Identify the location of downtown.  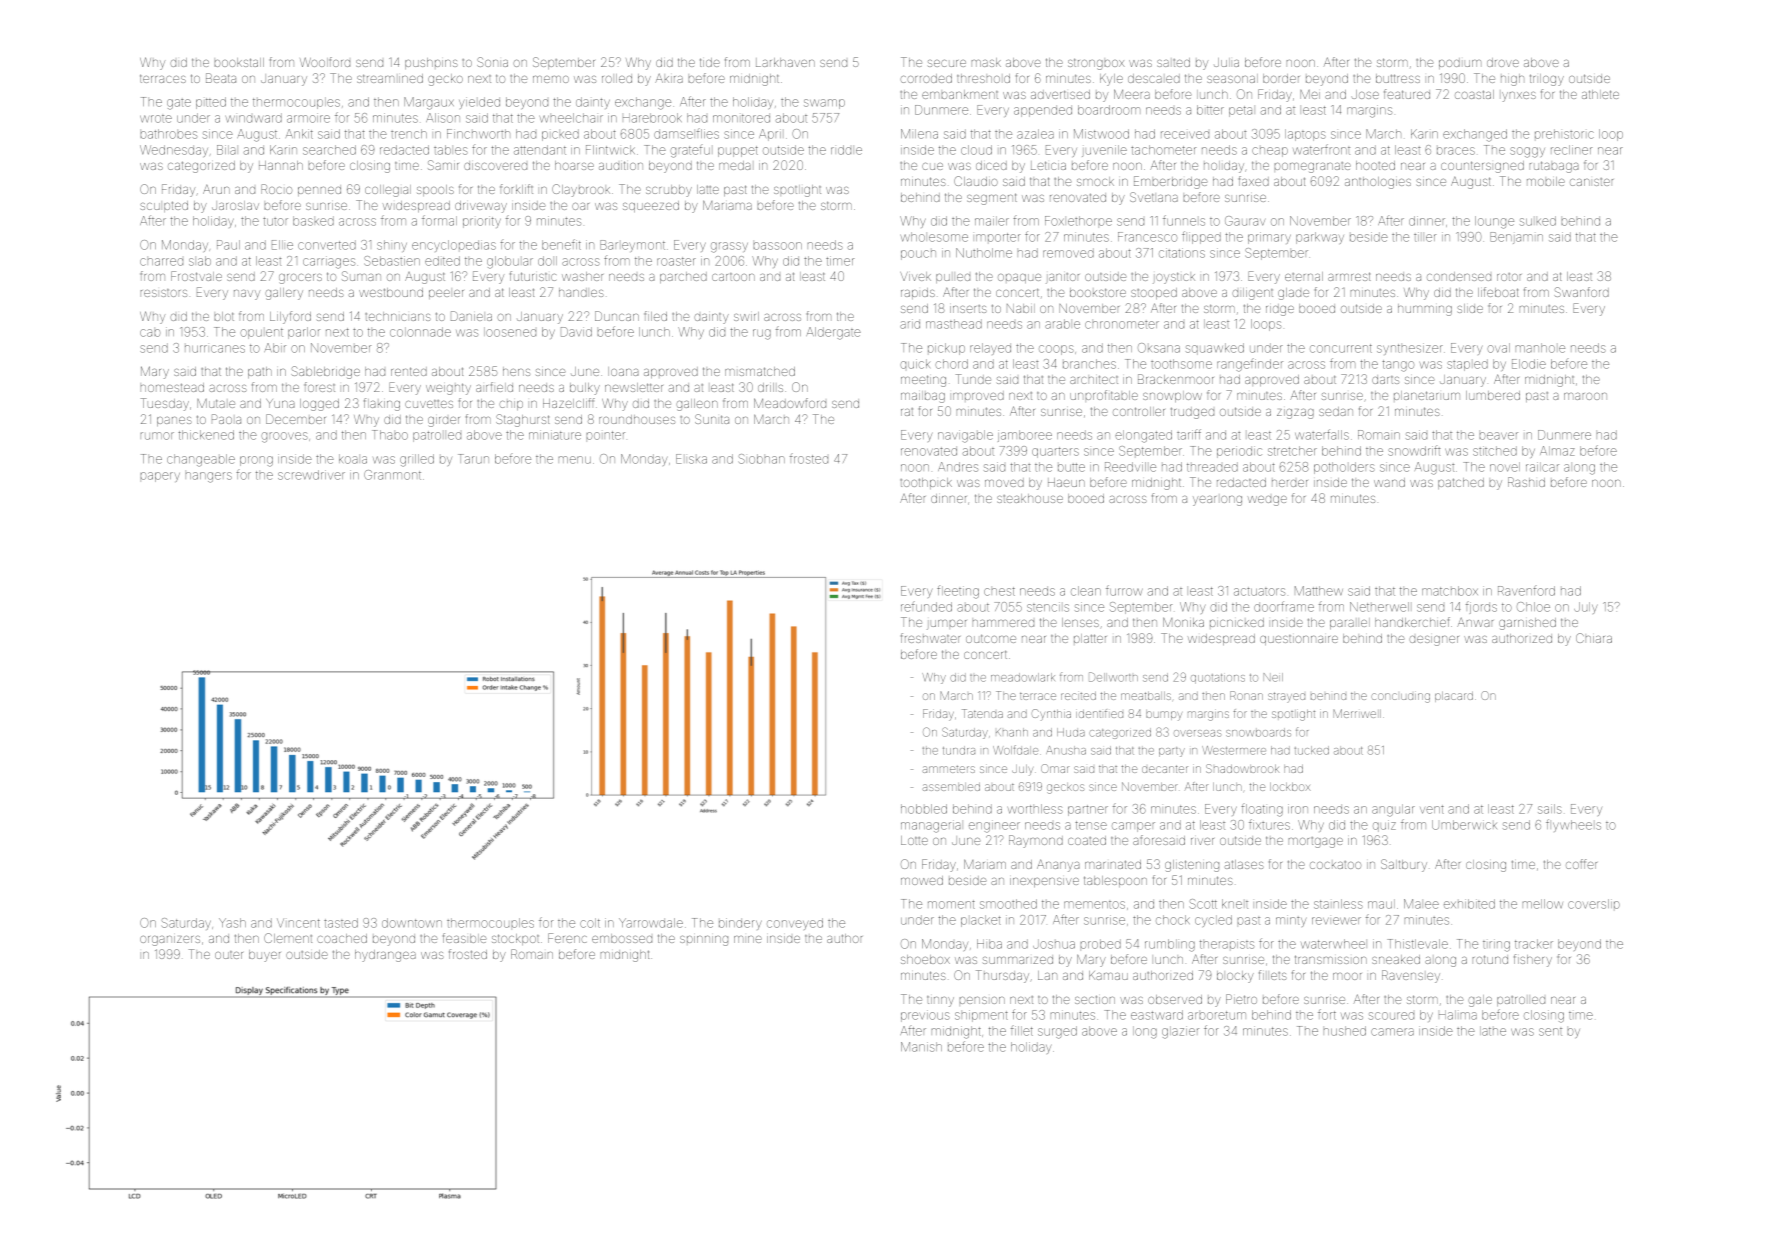
(412, 923).
